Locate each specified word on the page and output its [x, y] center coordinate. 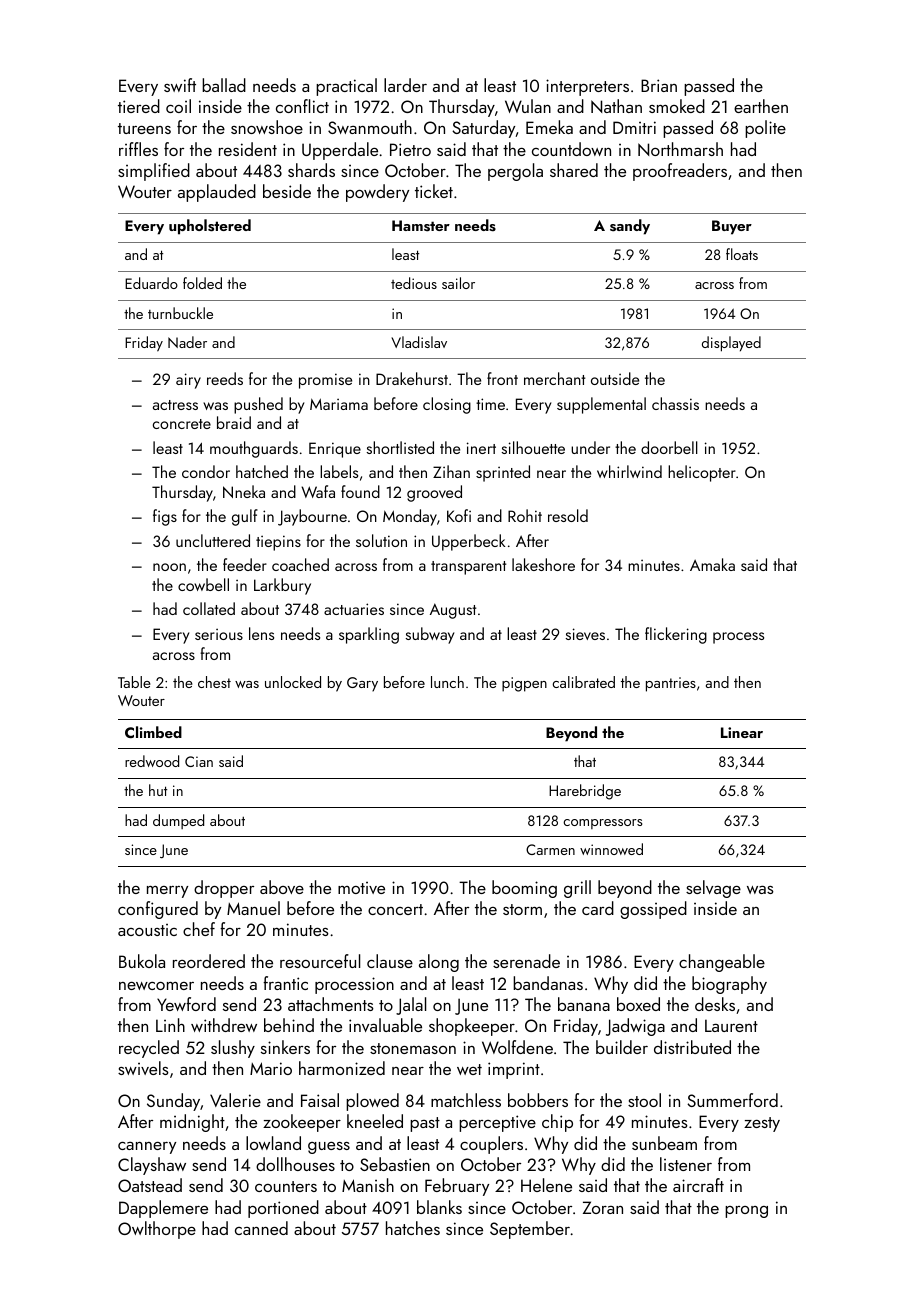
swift [180, 85]
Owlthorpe [157, 1230]
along [439, 963]
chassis [675, 403]
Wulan [528, 106]
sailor [458, 283]
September [530, 1230]
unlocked [293, 682]
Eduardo [151, 283]
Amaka [712, 564]
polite [765, 129]
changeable [722, 963]
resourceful [320, 961]
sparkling [369, 635]
